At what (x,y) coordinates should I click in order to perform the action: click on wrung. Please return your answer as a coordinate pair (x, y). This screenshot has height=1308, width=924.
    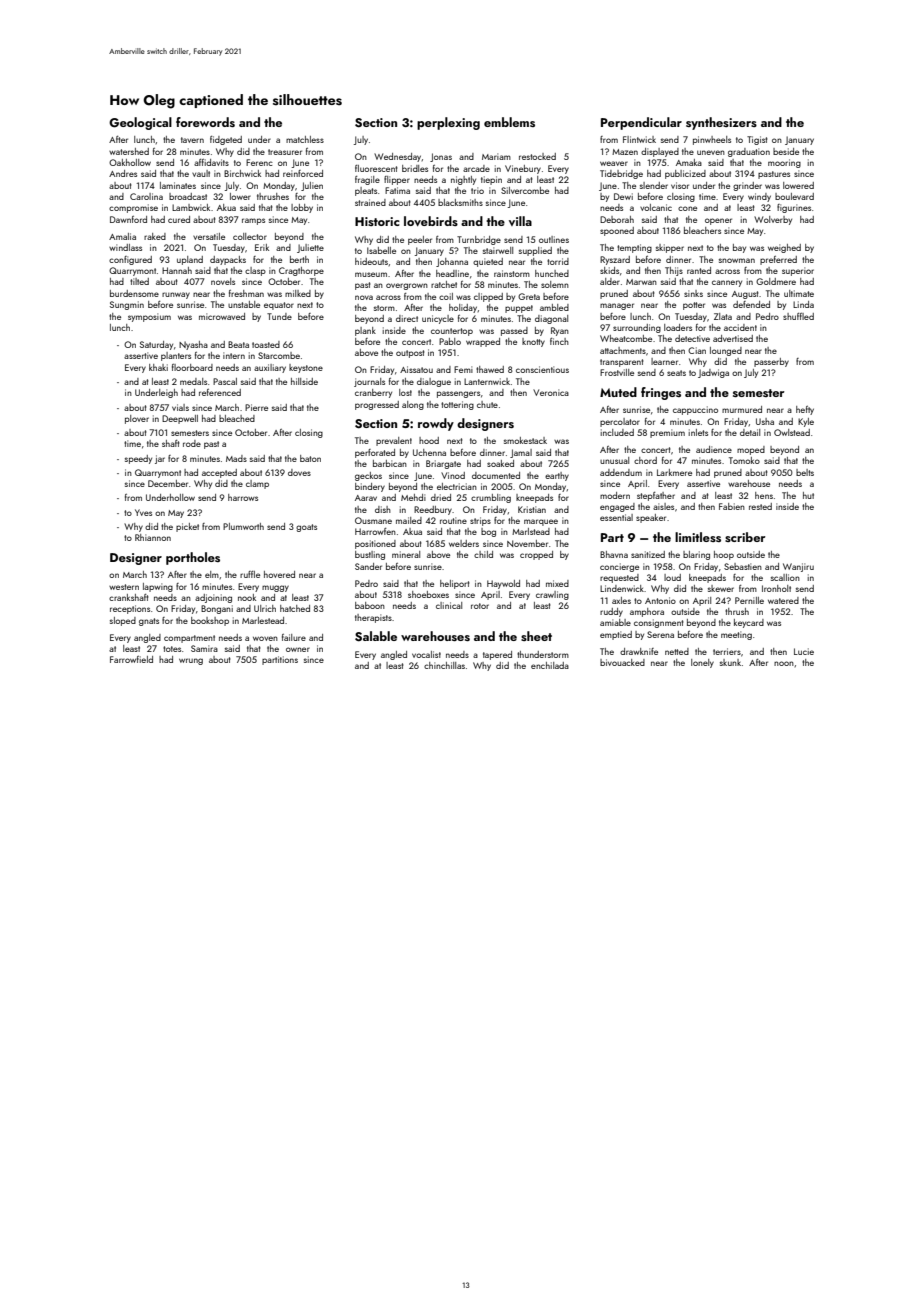
    Looking at the image, I should click on (191, 661).
